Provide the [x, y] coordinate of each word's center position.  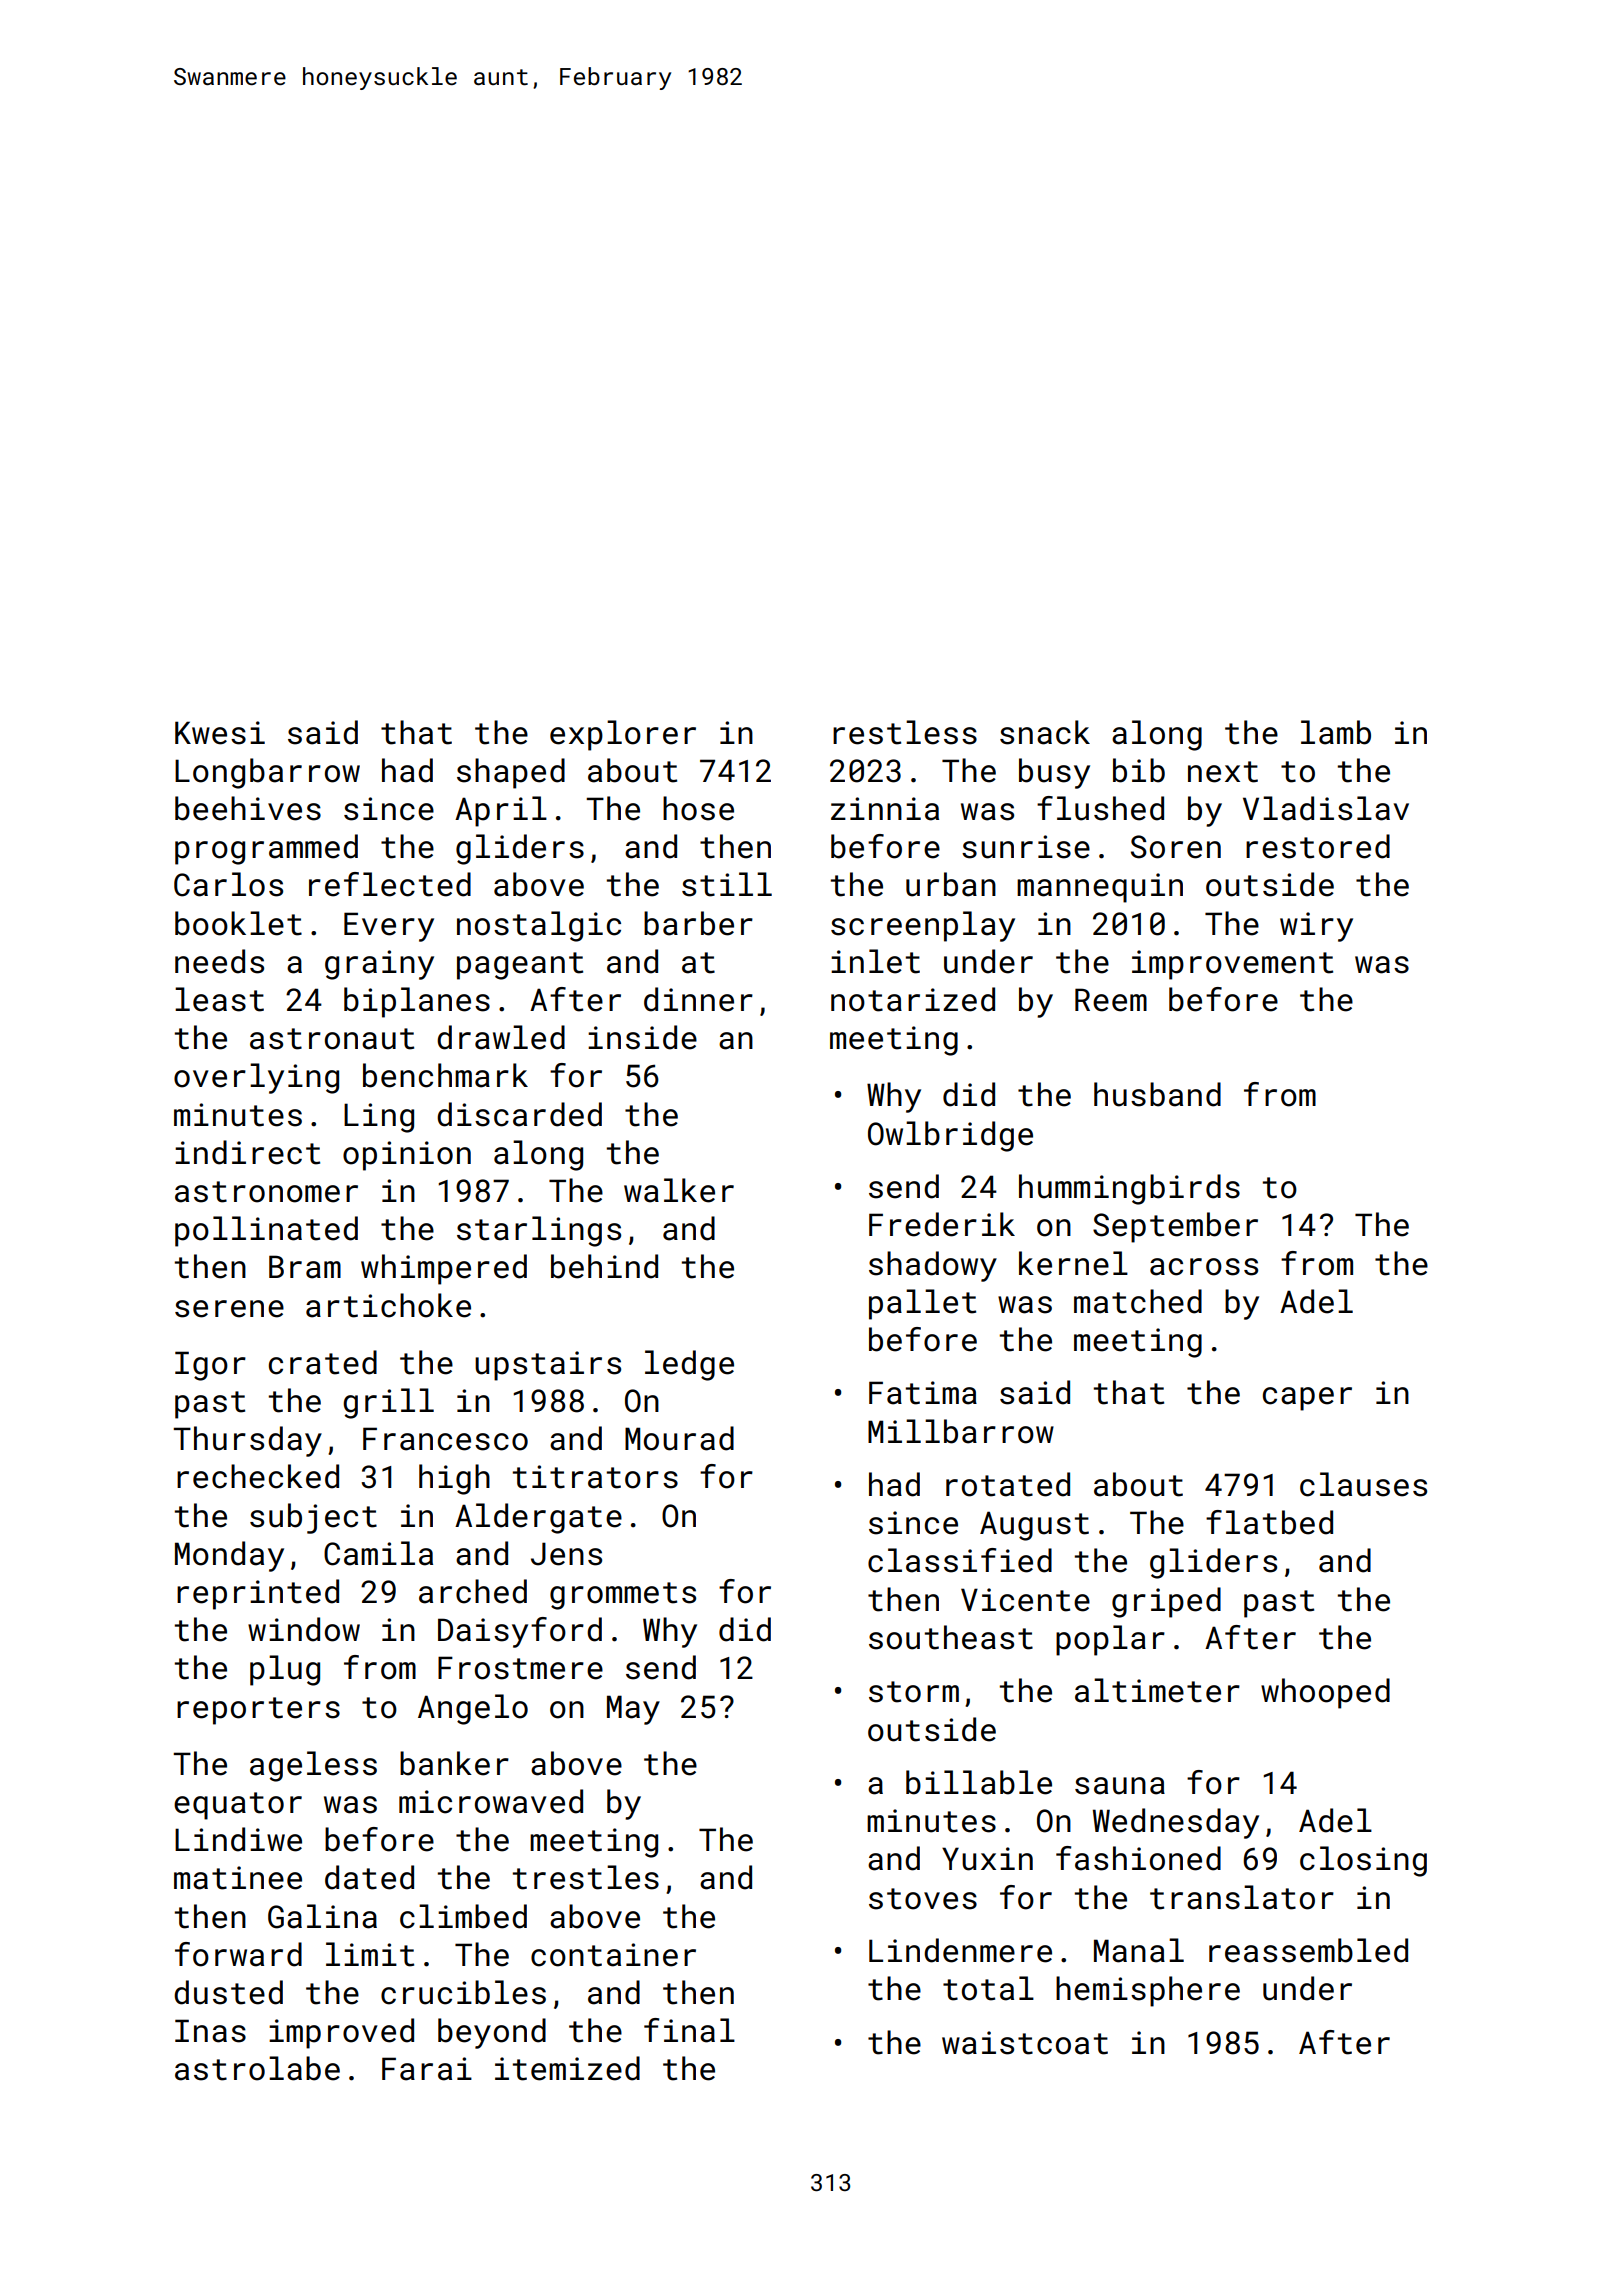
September [1175, 1227]
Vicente [1025, 1600]
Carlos [228, 884]
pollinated [266, 1231]
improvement [1232, 965]
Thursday [247, 1441]
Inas [210, 2031]
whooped [1325, 1693]
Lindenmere [960, 1950]
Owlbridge [950, 1136]
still [727, 884]
